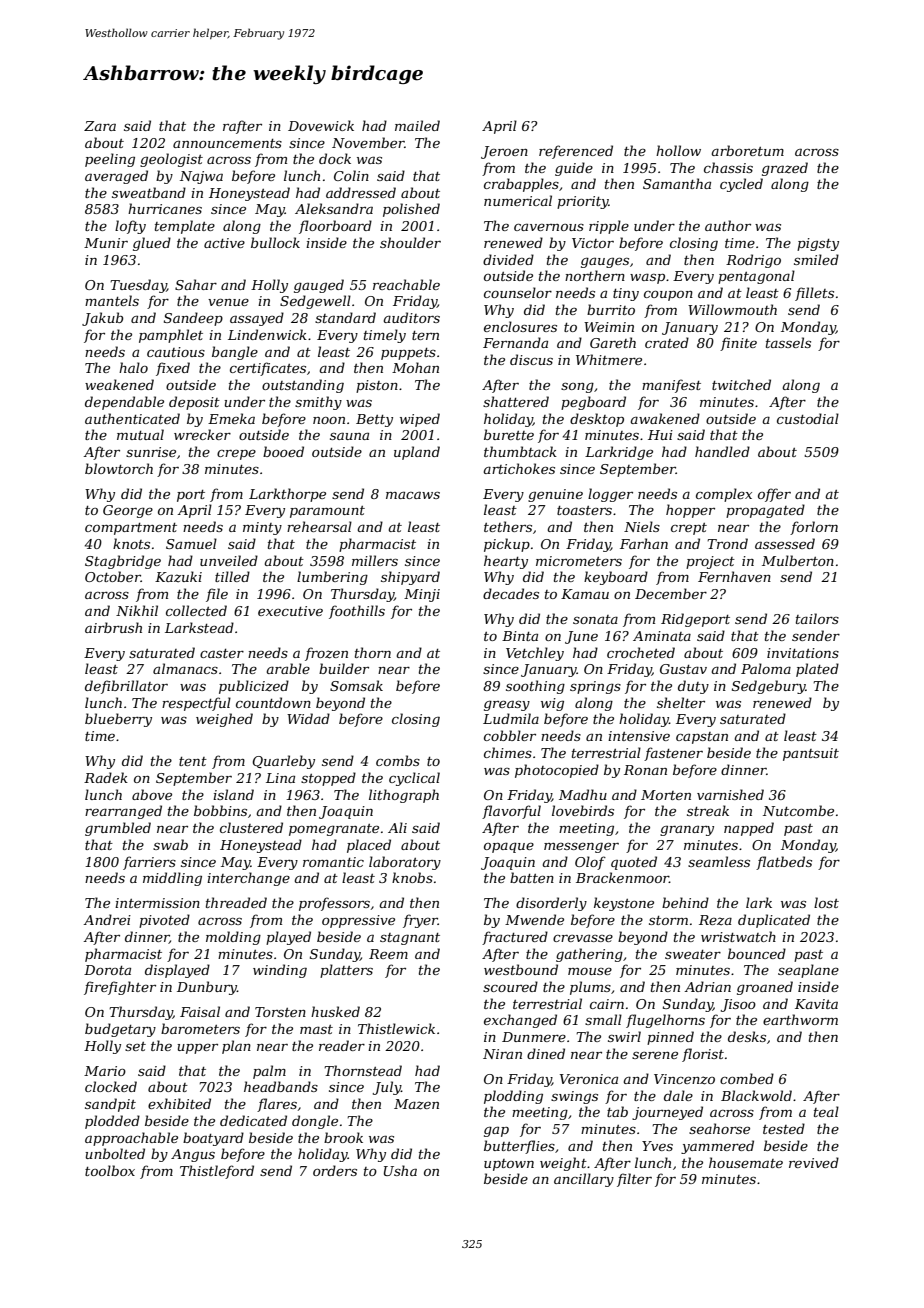 This image has width=924, height=1308. What do you see at coordinates (229, 560) in the image?
I see `unveiled` at bounding box center [229, 560].
